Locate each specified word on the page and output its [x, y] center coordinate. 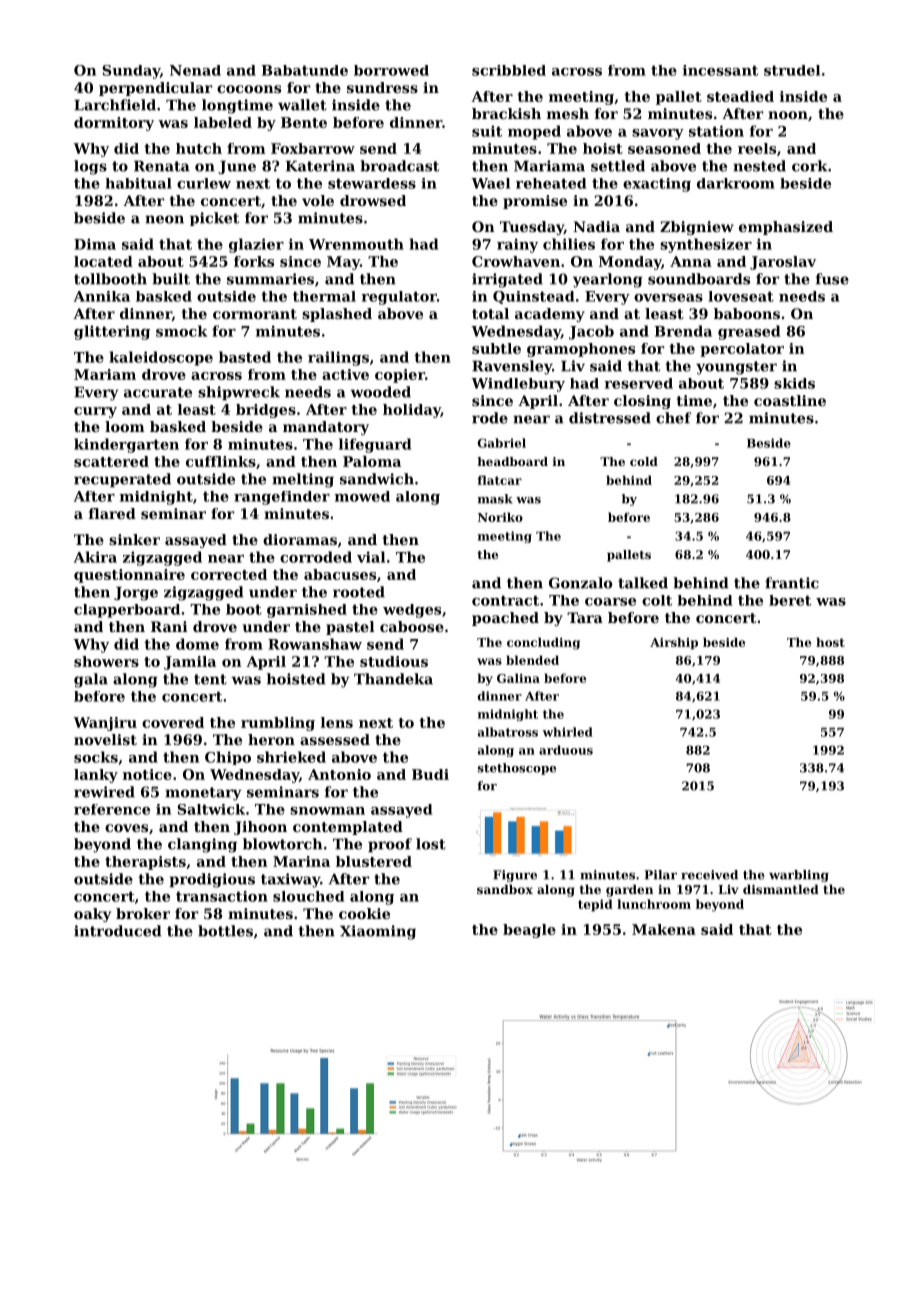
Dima [95, 244]
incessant [720, 70]
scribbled [509, 70]
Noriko [500, 517]
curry [95, 412]
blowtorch [282, 844]
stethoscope [517, 769]
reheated [551, 183]
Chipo [228, 758]
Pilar [660, 875]
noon [788, 115]
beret [790, 600]
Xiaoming [378, 932]
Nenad [195, 70]
